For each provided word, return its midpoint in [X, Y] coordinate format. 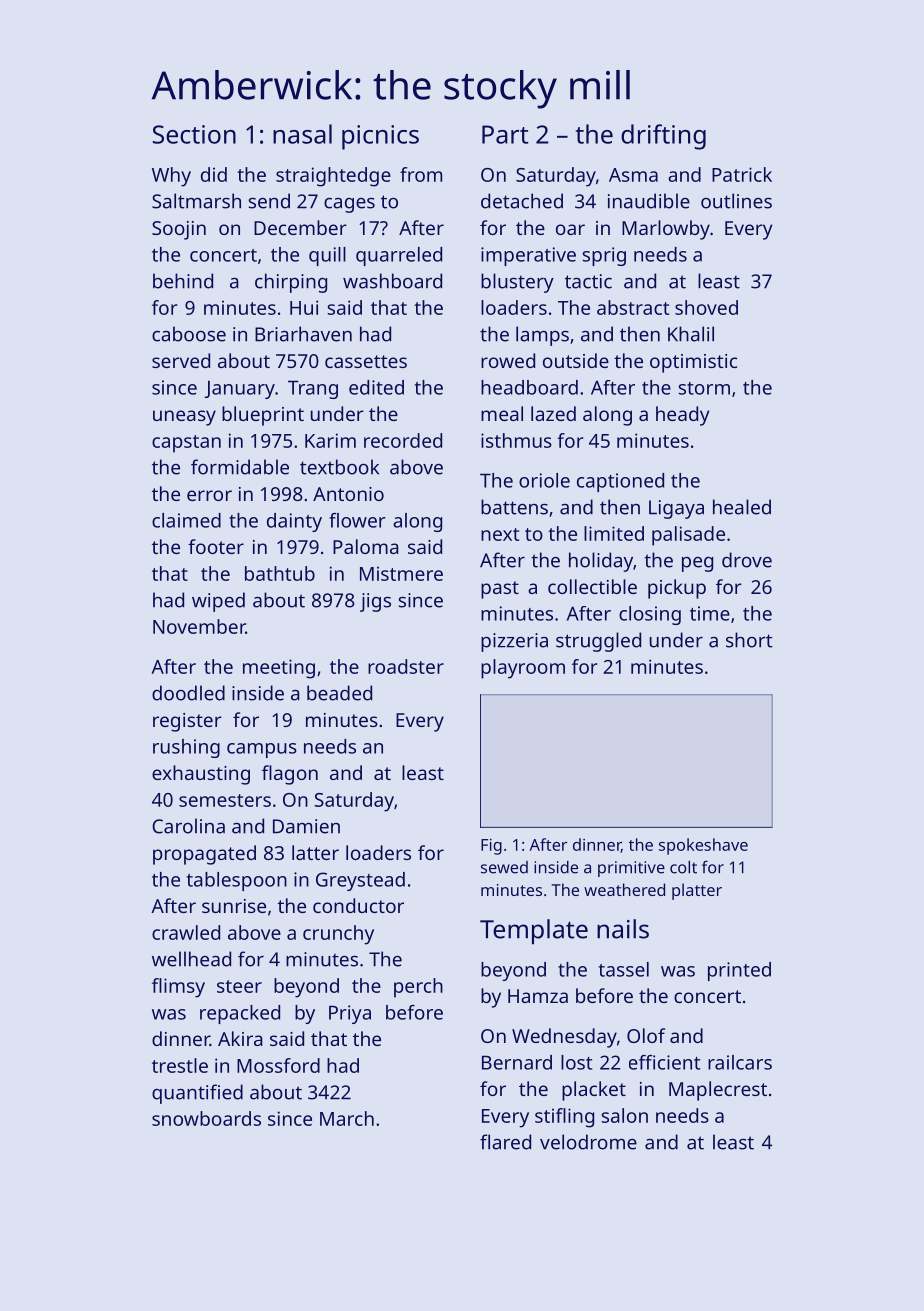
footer [216, 546]
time [710, 613]
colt [683, 867]
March [347, 1118]
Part [505, 134]
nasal [302, 134]
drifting [663, 137]
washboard [392, 281]
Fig [491, 847]
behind [183, 281]
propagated [204, 855]
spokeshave [703, 846]
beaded [339, 693]
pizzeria [514, 642]
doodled [188, 693]
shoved [706, 307]
